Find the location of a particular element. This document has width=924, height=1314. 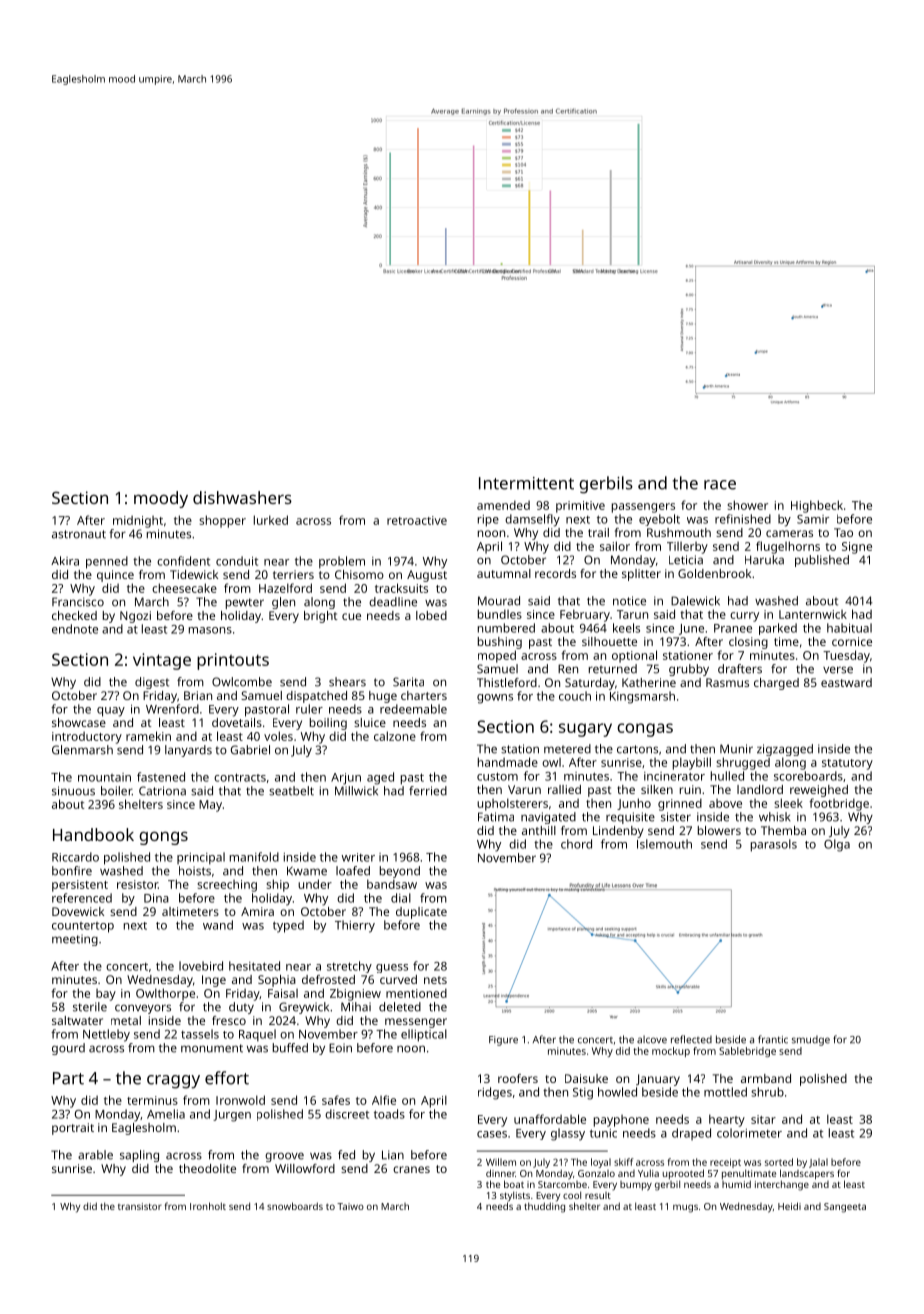

snowboards is located at coordinates (295, 1206).
